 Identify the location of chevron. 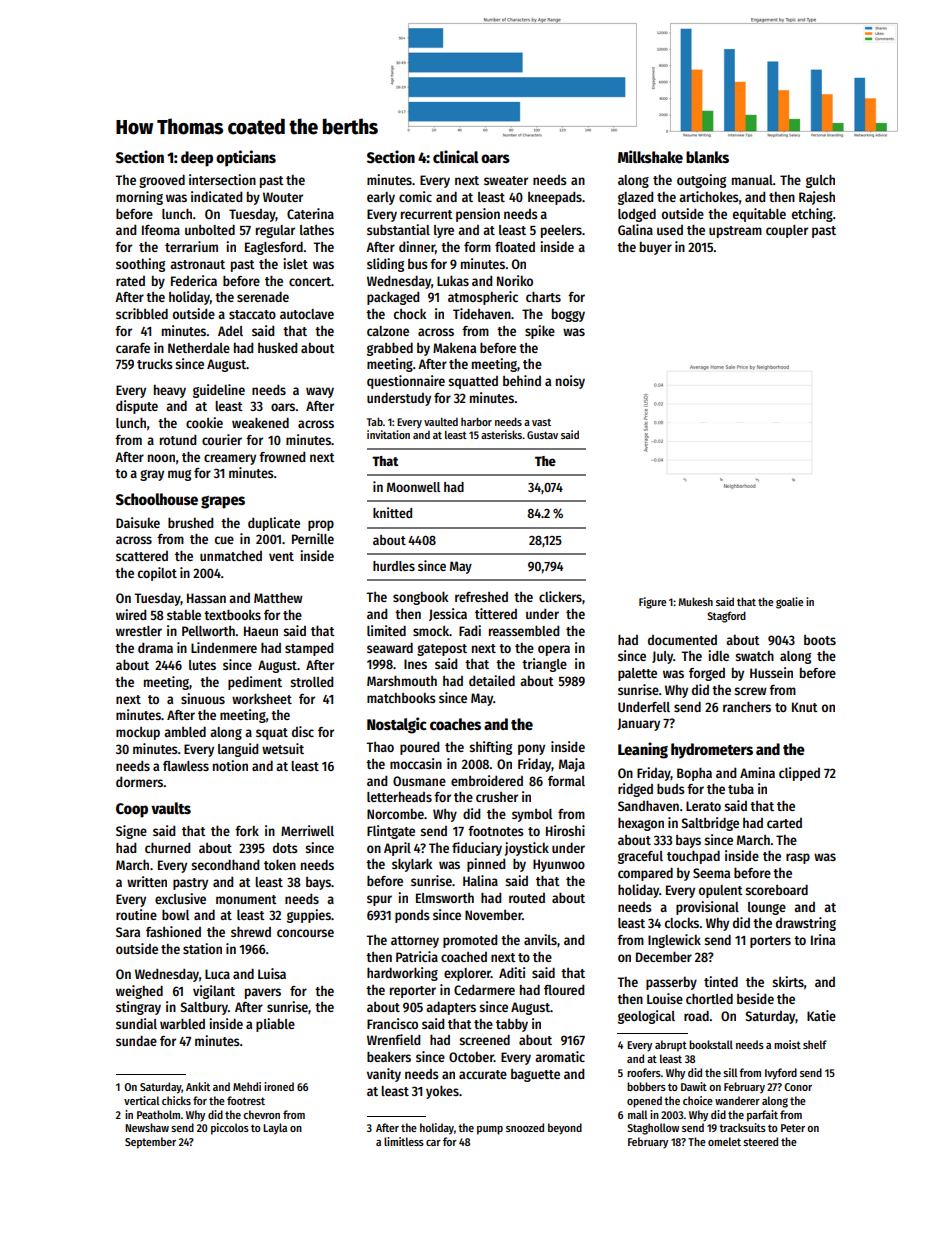
(261, 1114).
